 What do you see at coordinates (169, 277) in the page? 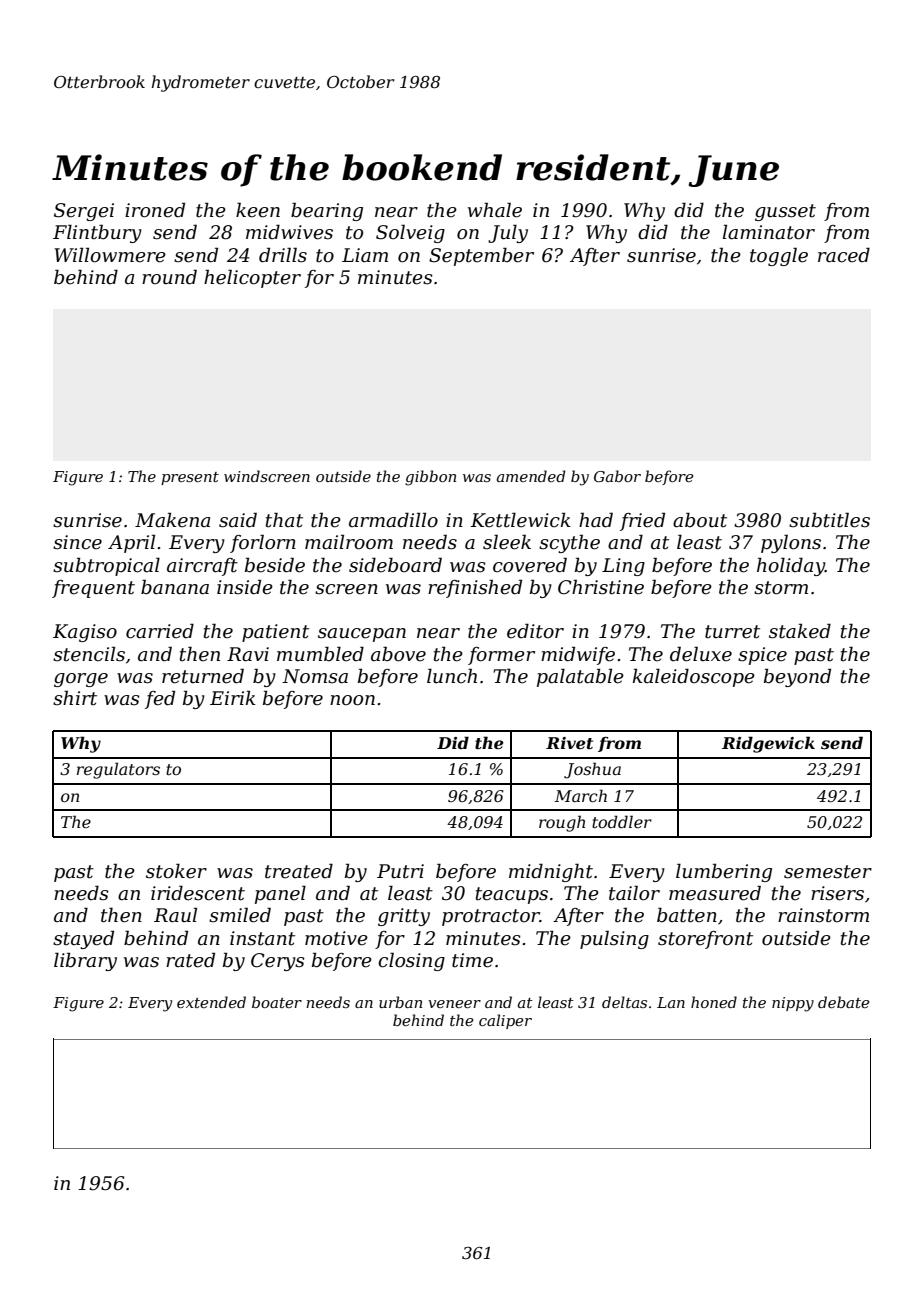
I see `round` at bounding box center [169, 277].
